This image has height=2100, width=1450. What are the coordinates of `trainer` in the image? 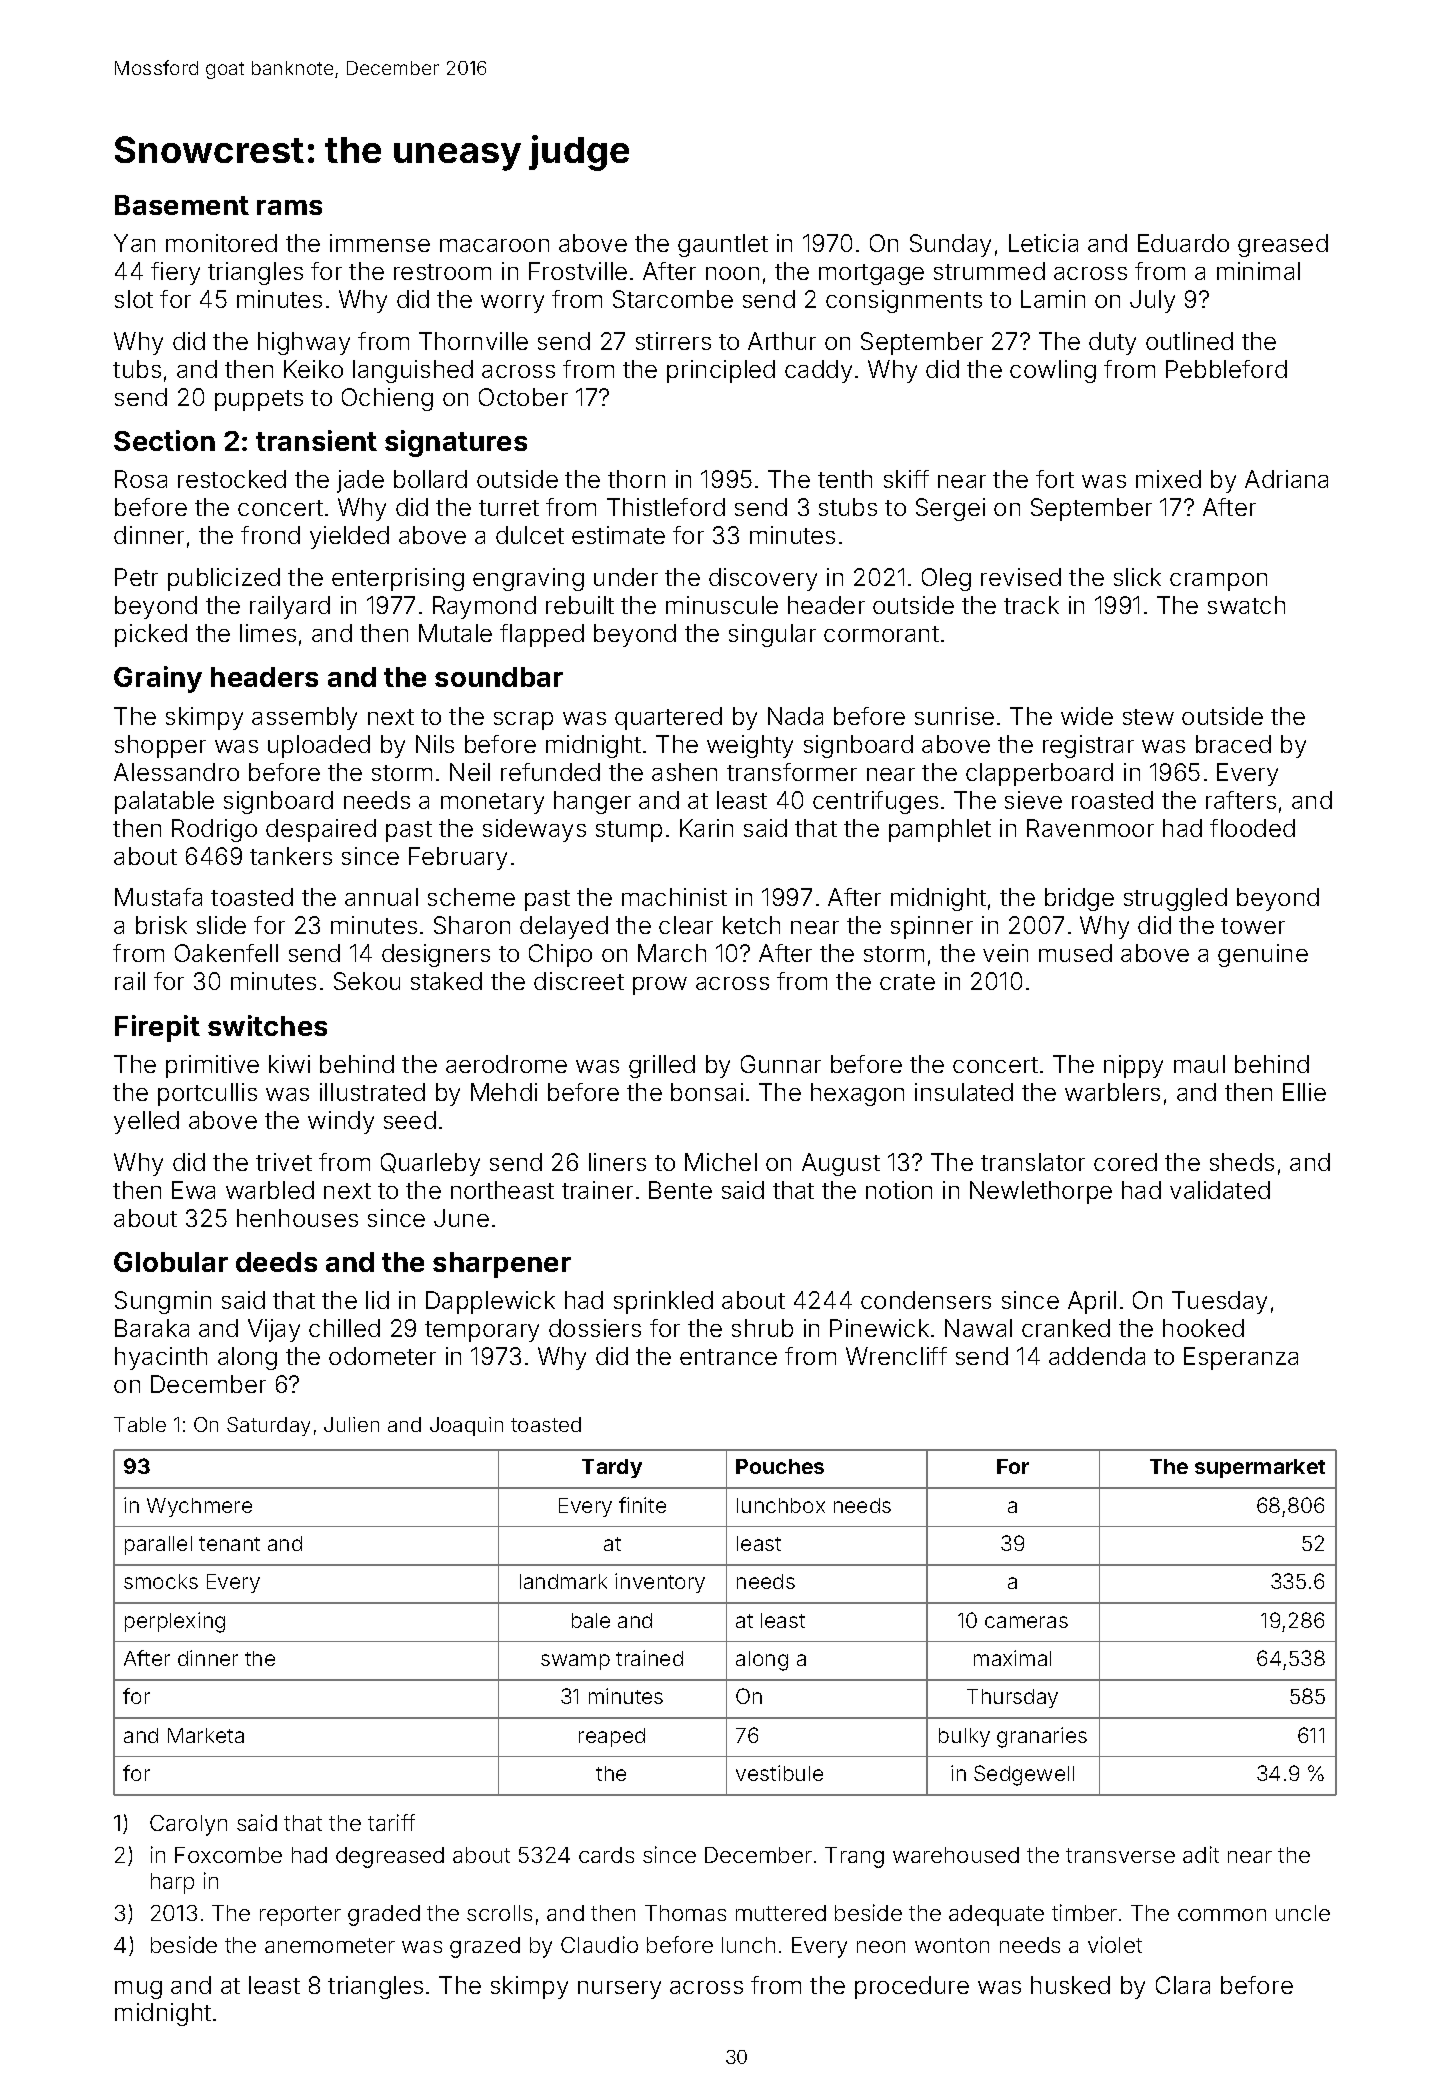 It's located at (597, 1190).
